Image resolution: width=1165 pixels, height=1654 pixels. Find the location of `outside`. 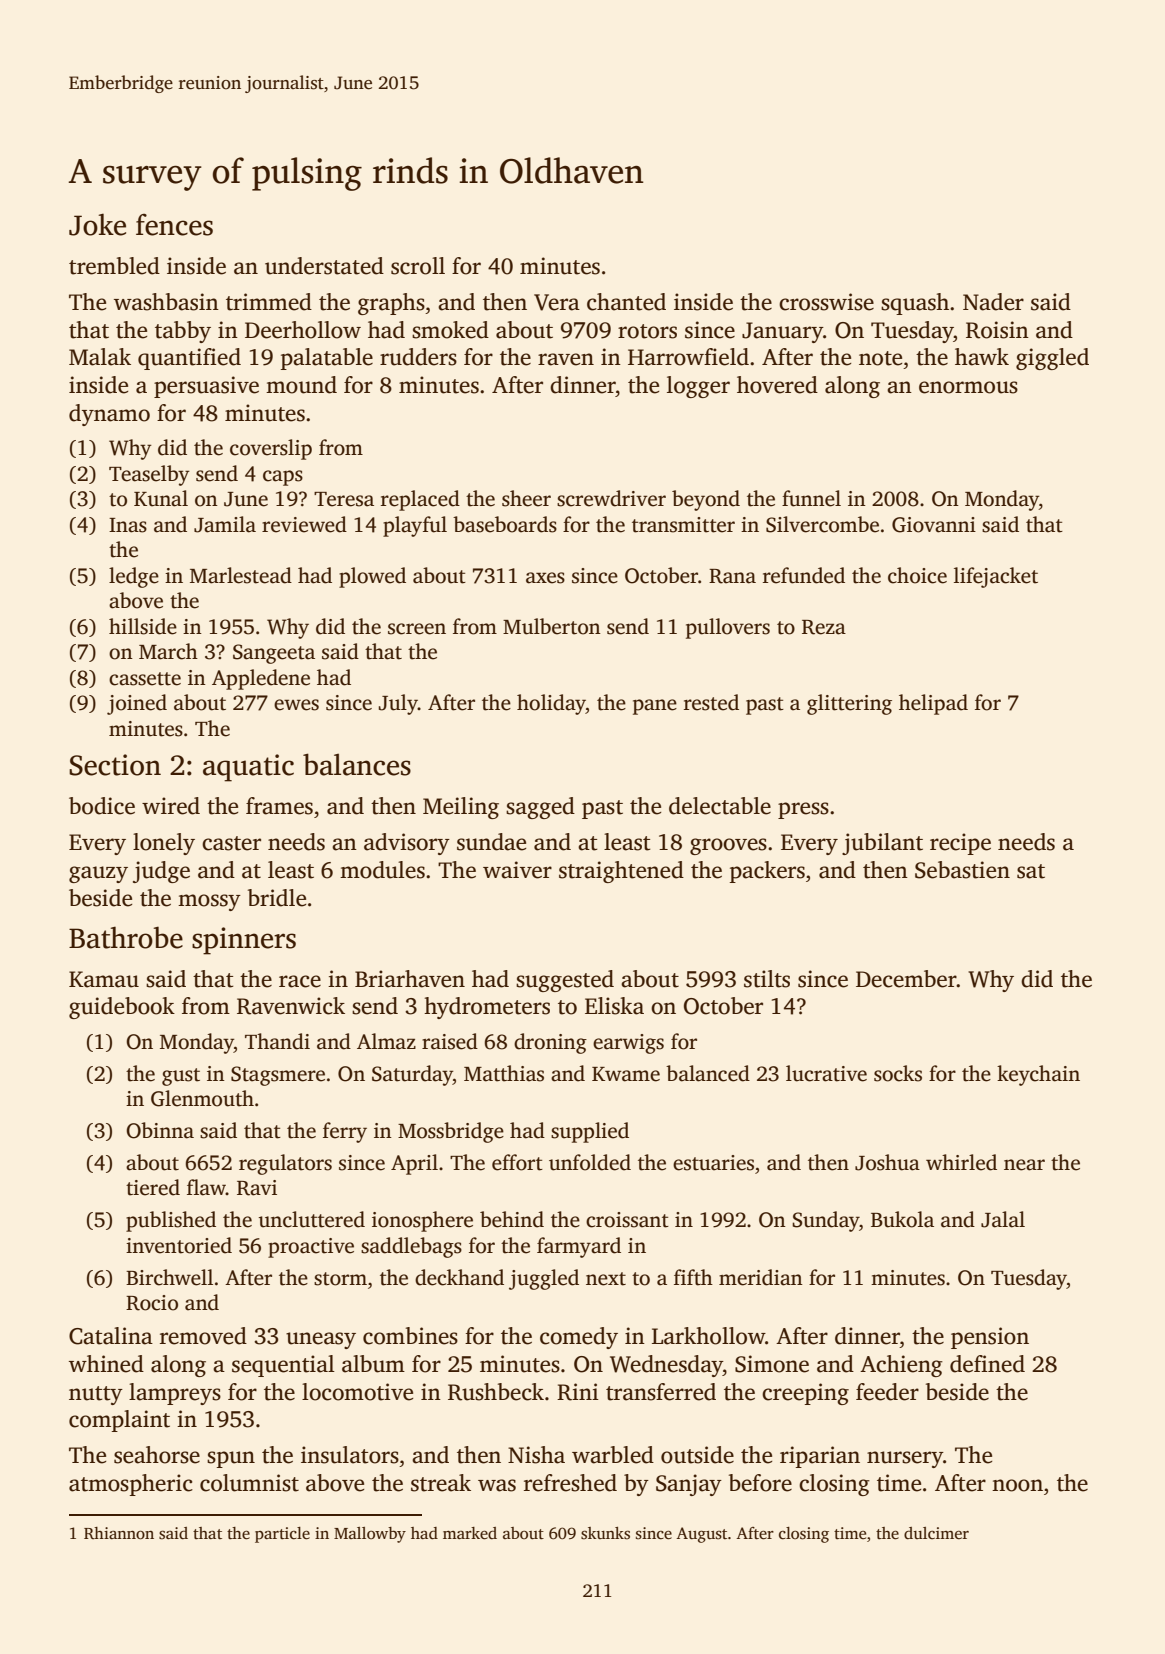

outside is located at coordinates (697, 1455).
